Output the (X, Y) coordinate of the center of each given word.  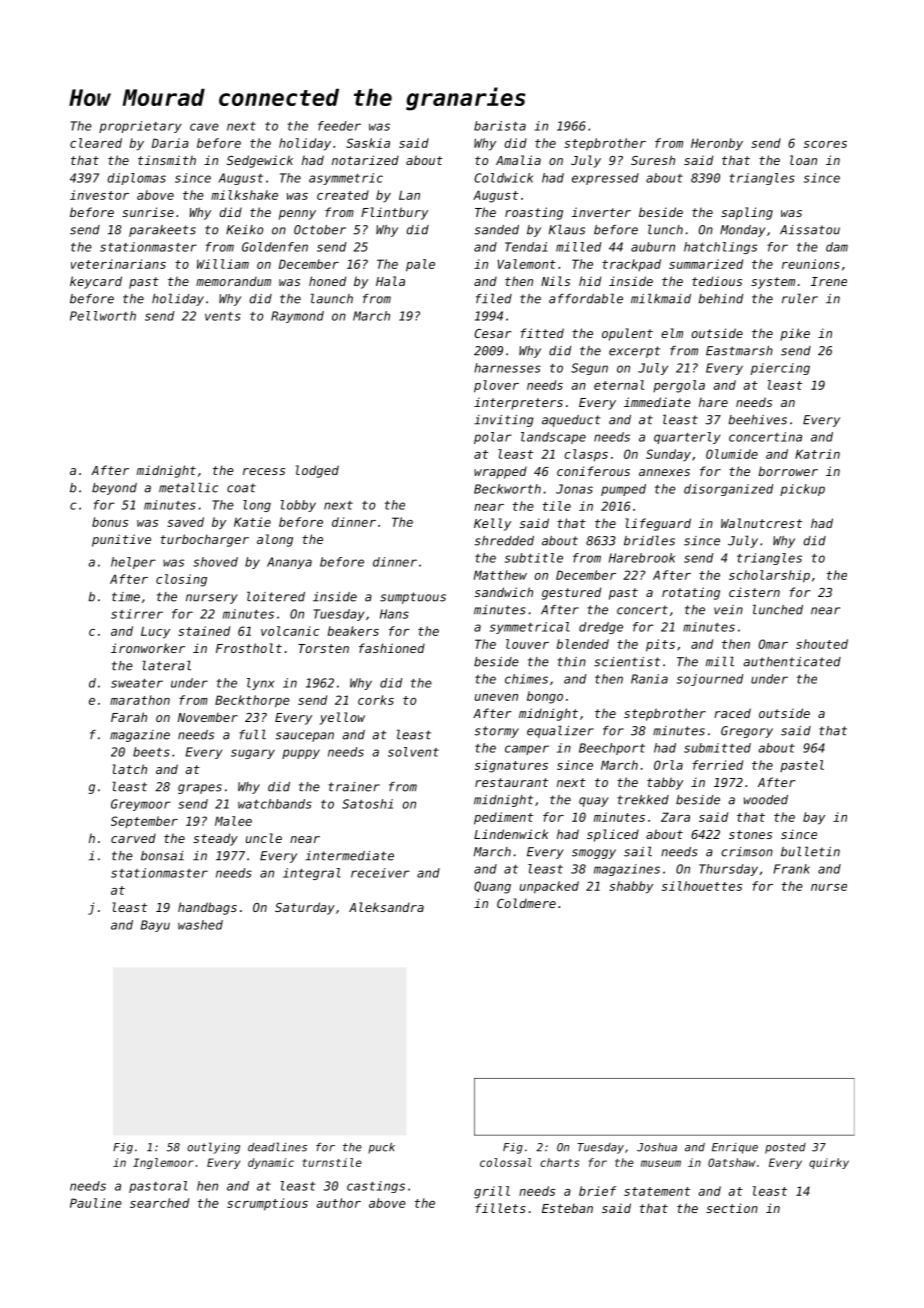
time (126, 597)
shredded (504, 541)
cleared (96, 143)
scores (825, 144)
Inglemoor (163, 1163)
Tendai (526, 247)
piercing (780, 369)
